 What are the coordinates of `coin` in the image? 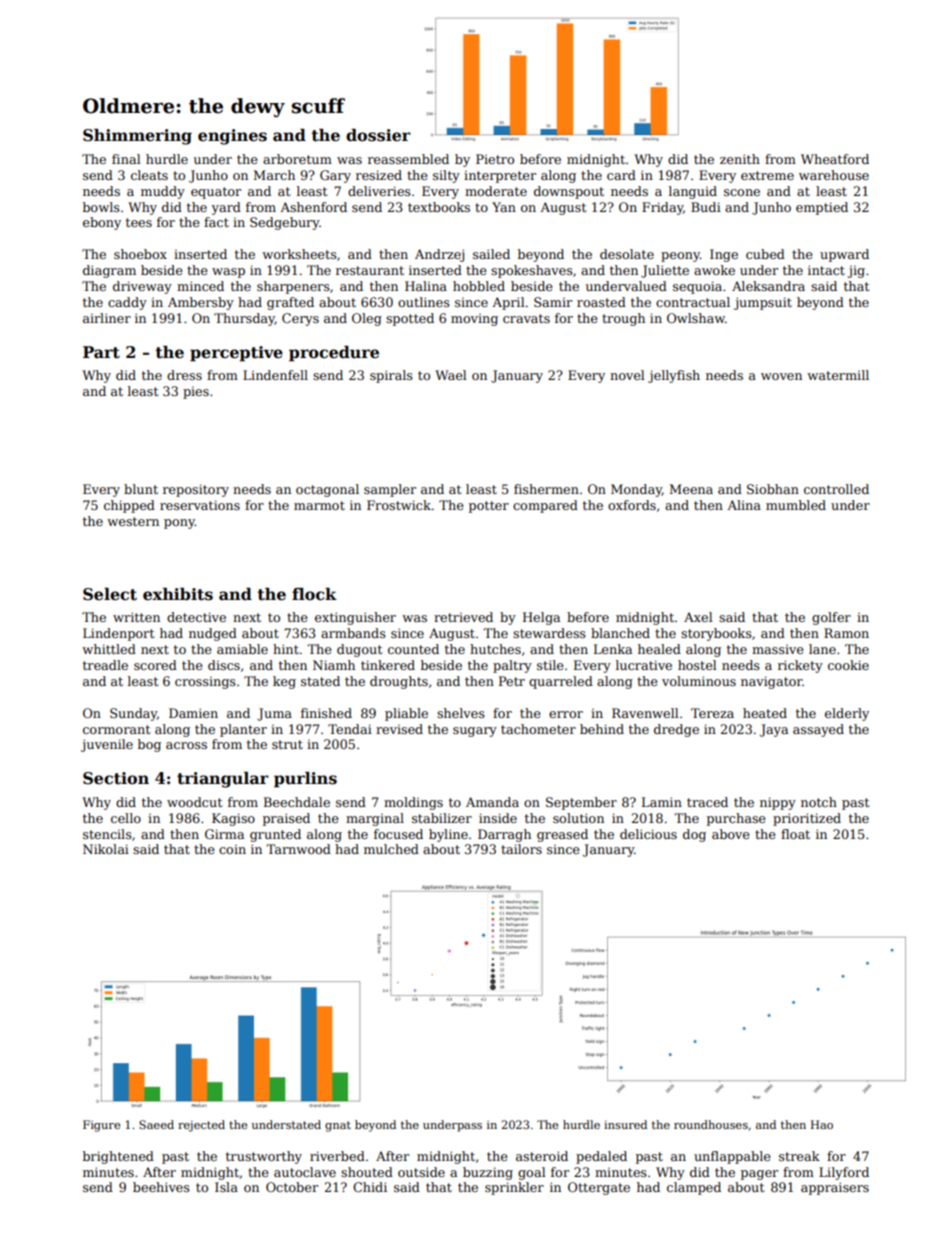 It's located at (232, 849).
